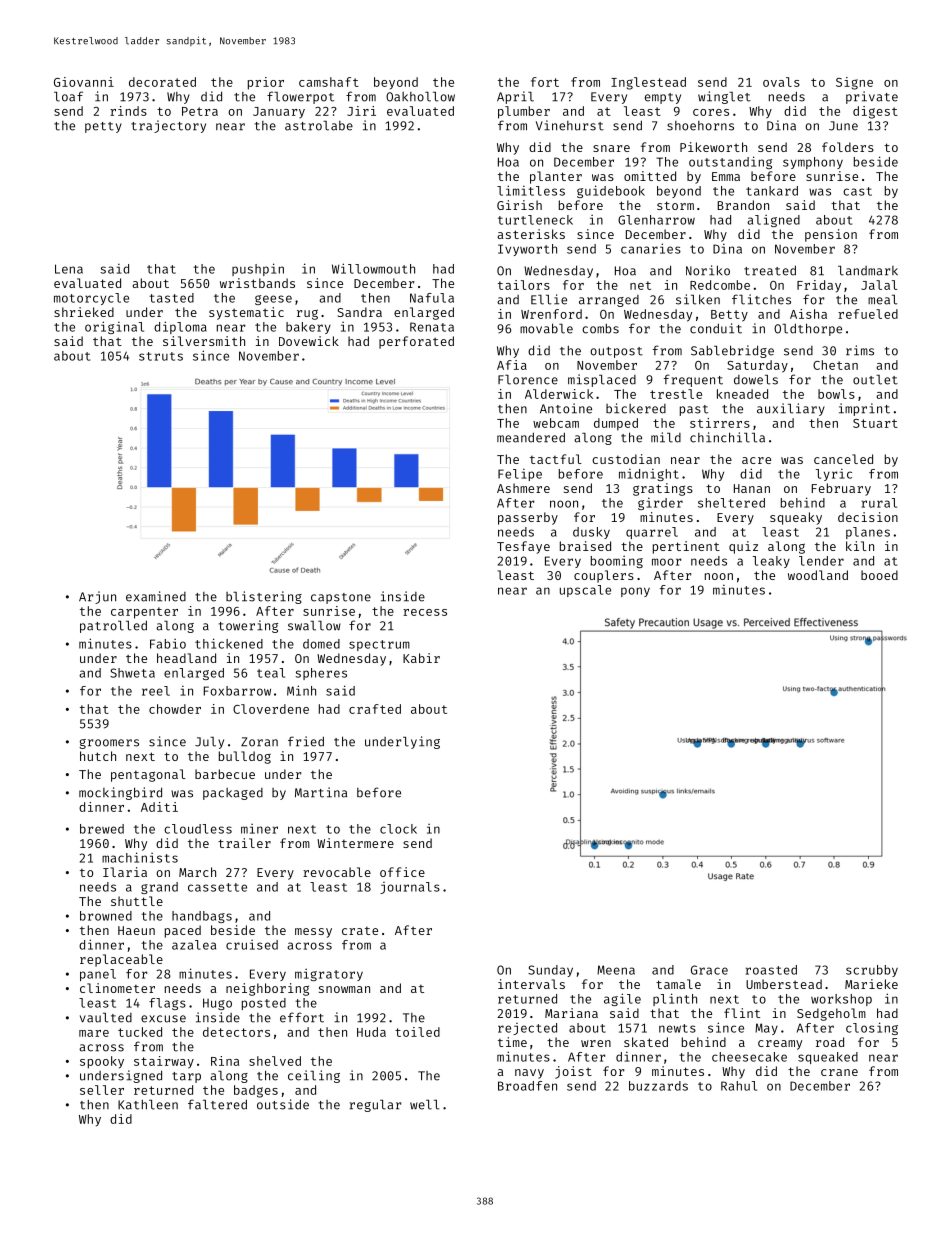  What do you see at coordinates (420, 97) in the page?
I see `Oakhollow` at bounding box center [420, 97].
